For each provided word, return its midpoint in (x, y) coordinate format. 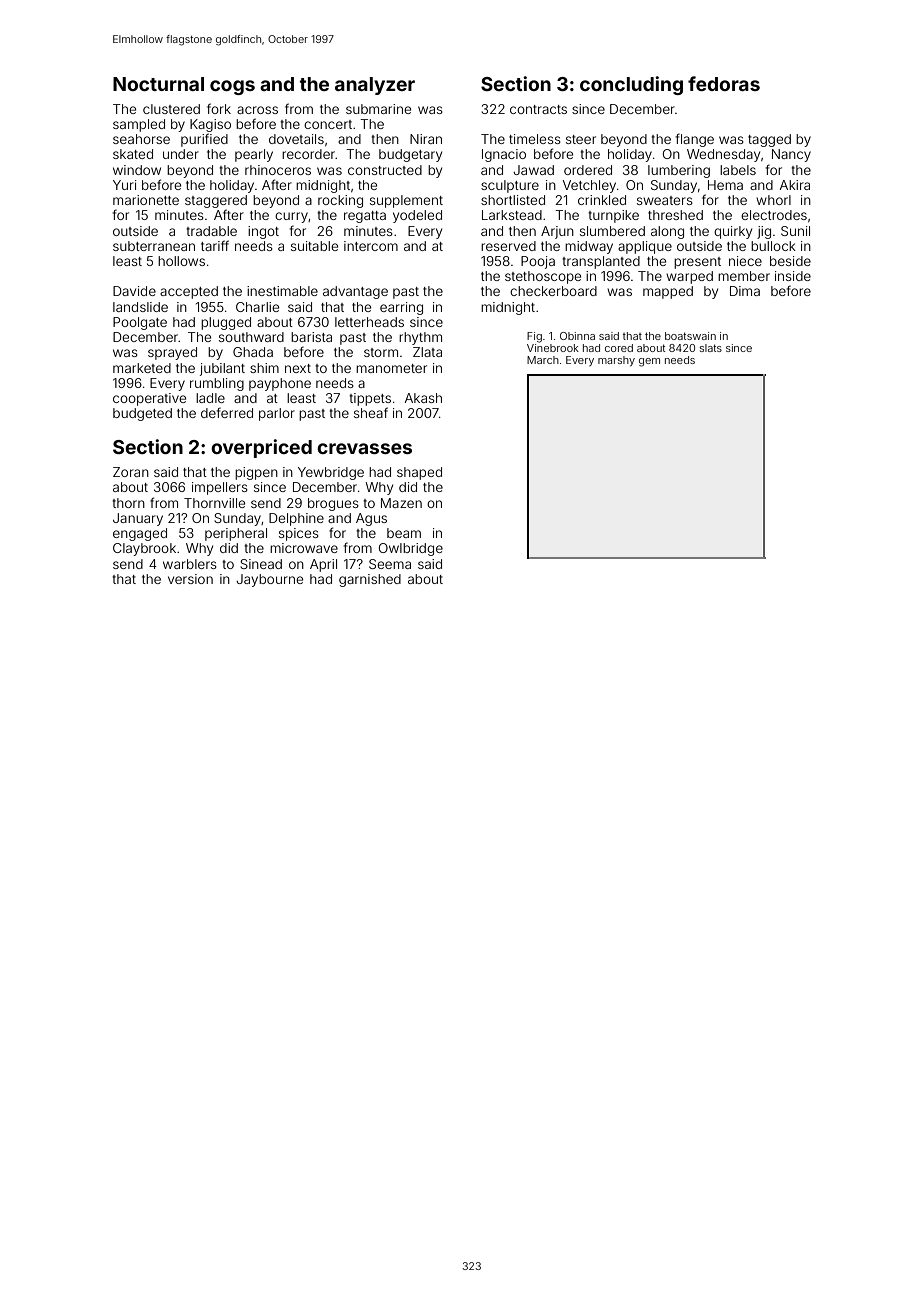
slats (711, 348)
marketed (142, 368)
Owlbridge (411, 549)
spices (299, 534)
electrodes (774, 215)
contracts (538, 109)
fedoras (724, 83)
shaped (419, 473)
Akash (423, 398)
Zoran (131, 472)
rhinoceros (278, 170)
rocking (340, 201)
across (257, 110)
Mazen (401, 503)
